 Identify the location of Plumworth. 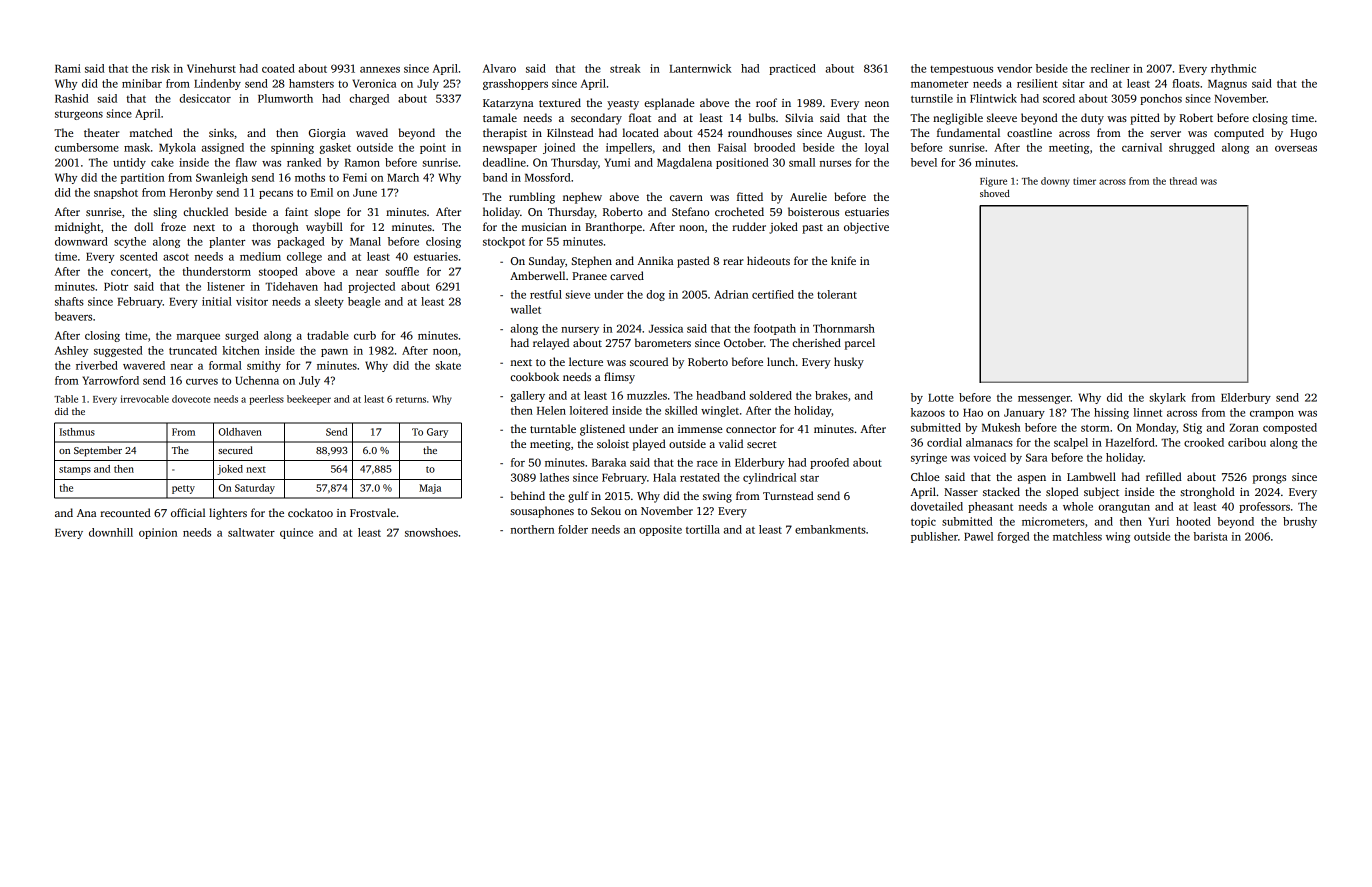
(285, 98).
